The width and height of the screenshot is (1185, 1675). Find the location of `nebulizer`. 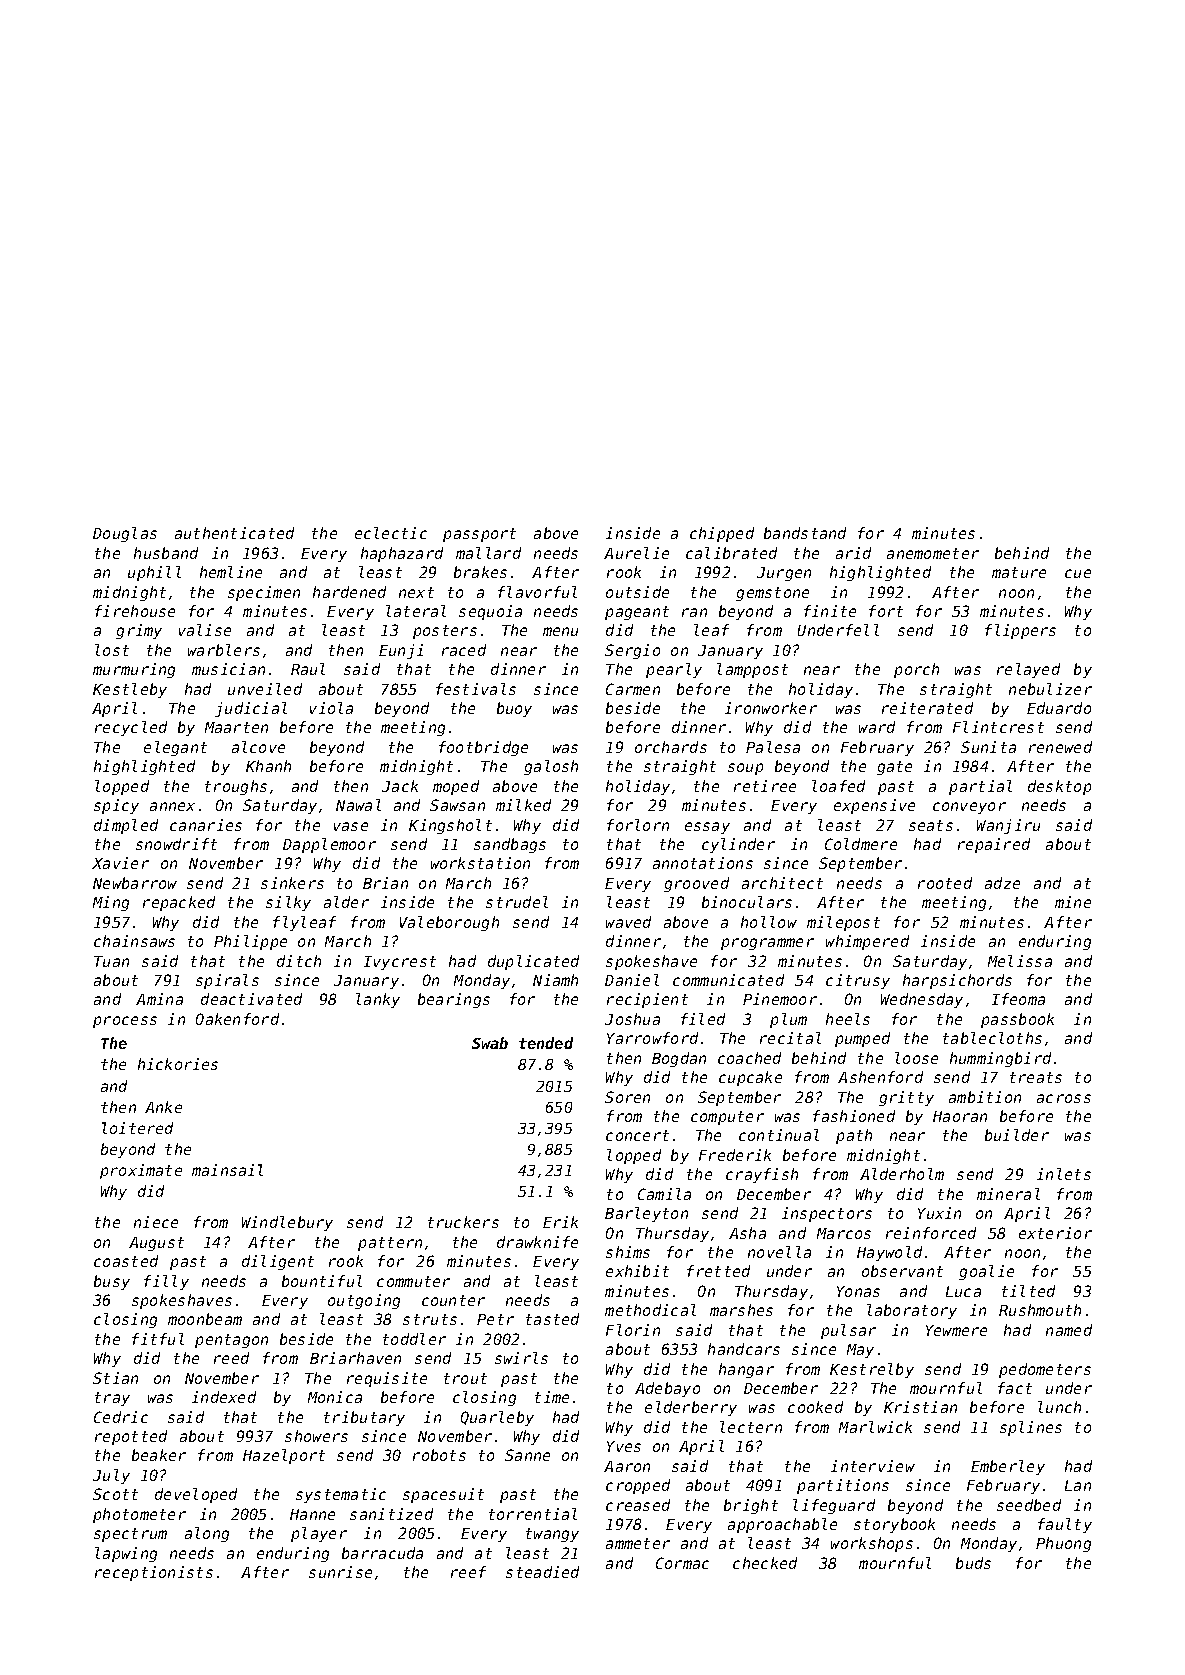

nebulizer is located at coordinates (1050, 689).
